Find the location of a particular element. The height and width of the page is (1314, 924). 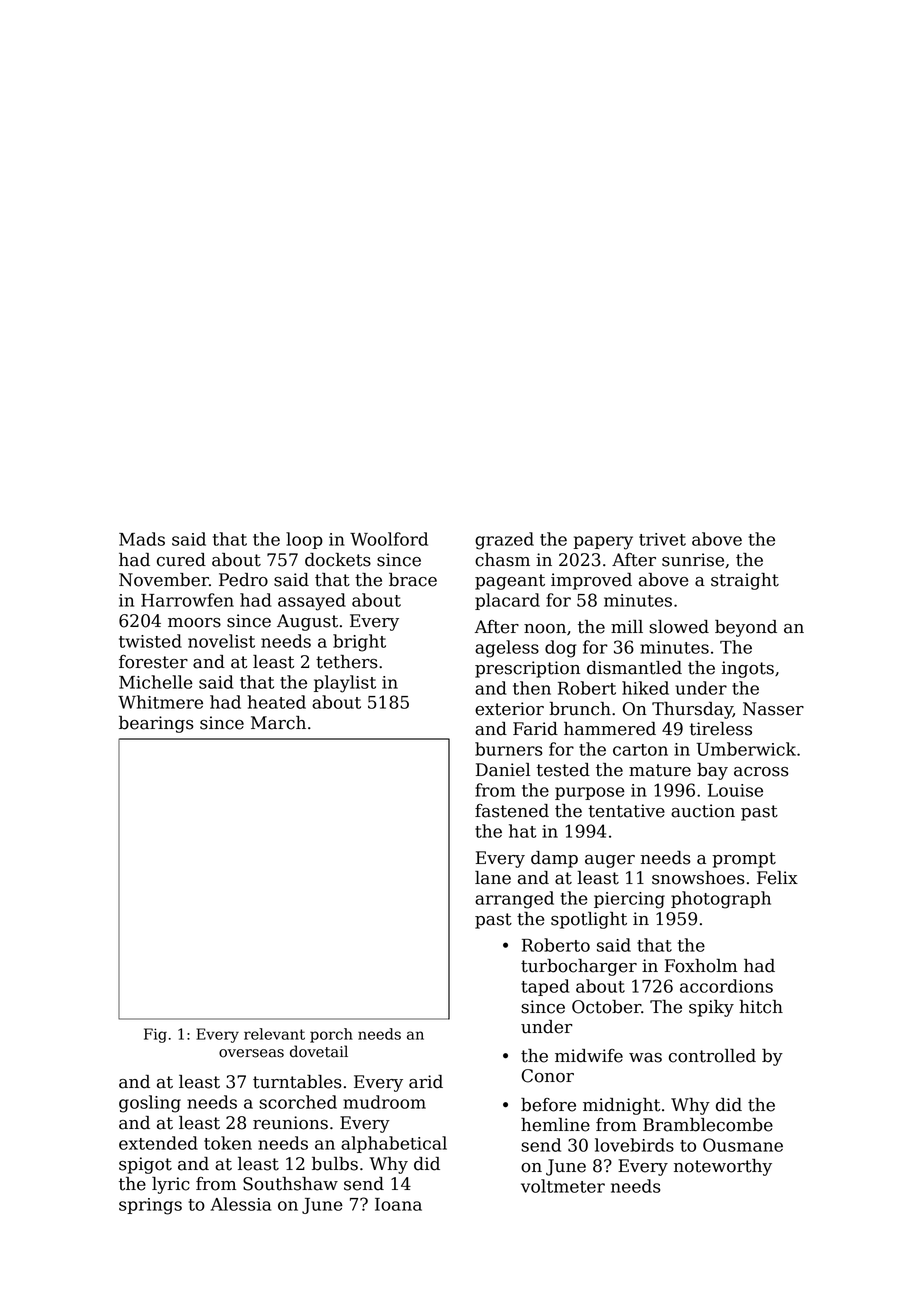

Ioana is located at coordinates (398, 1204).
